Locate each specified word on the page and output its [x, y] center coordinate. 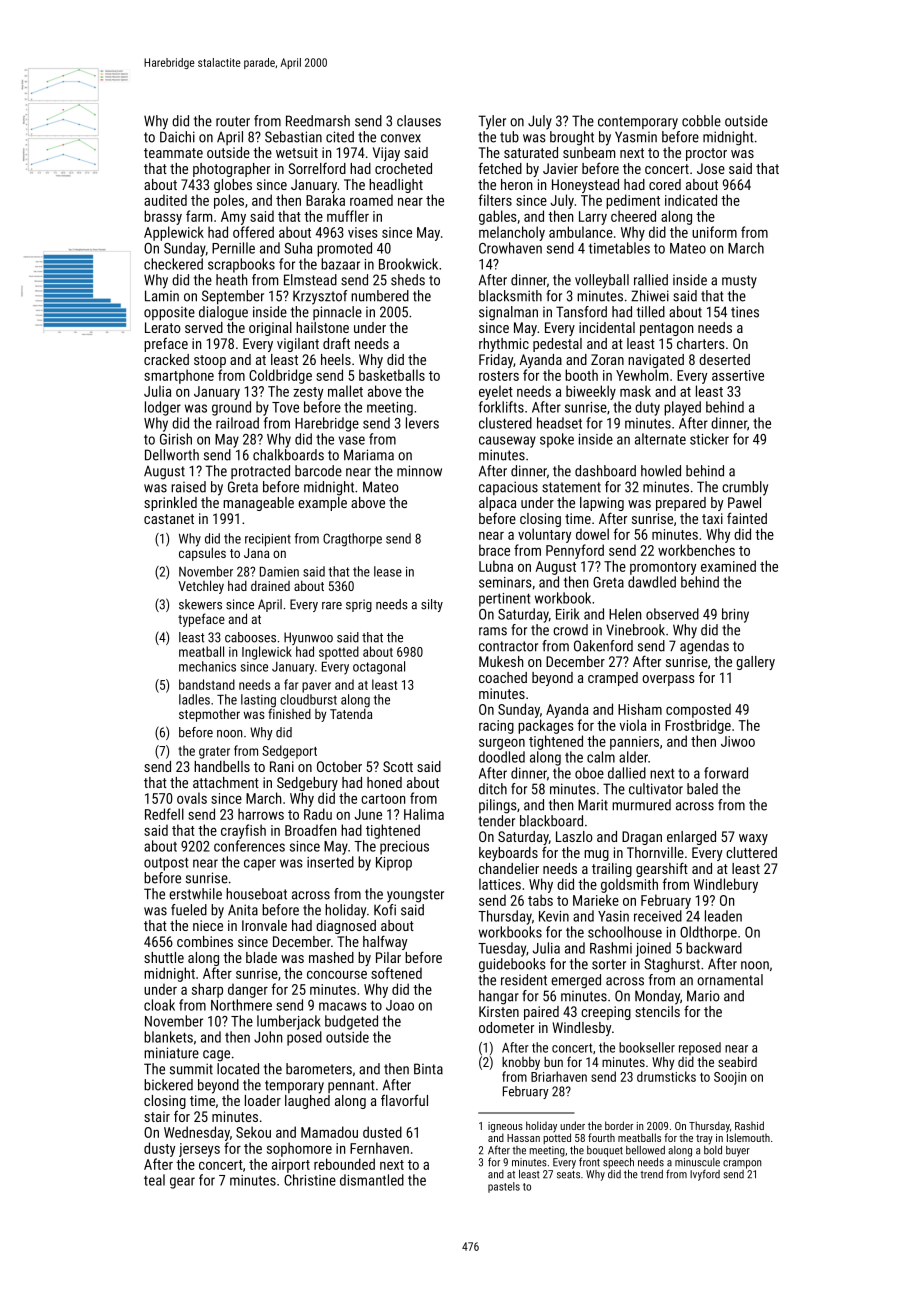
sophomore [299, 1149]
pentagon [666, 329]
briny [735, 615]
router [233, 121]
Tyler [492, 122]
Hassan [523, 1138]
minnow [419, 471]
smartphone [179, 376]
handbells [222, 766]
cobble [701, 121]
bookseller [647, 1047]
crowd [570, 630]
